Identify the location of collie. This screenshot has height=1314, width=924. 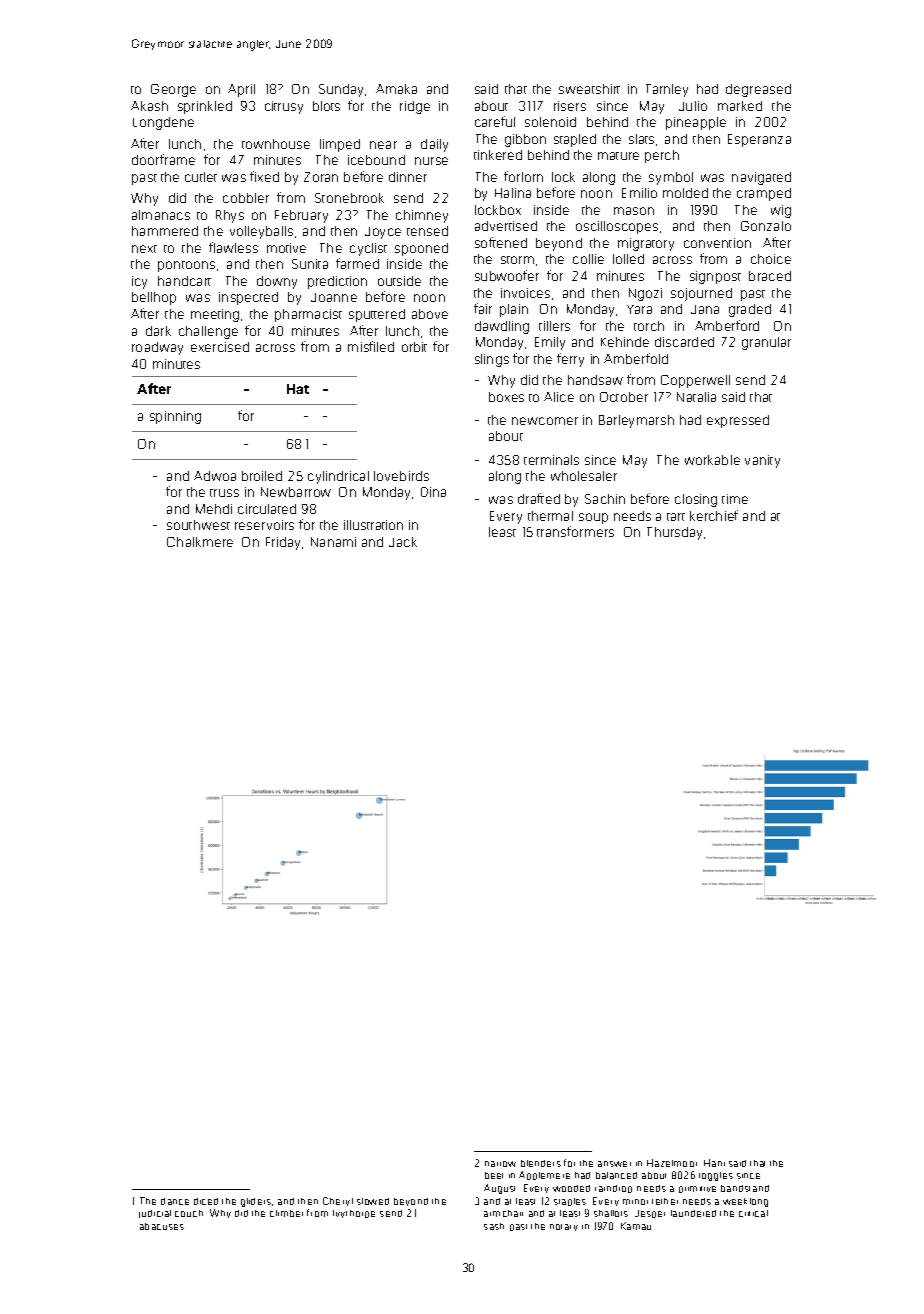
(588, 259).
